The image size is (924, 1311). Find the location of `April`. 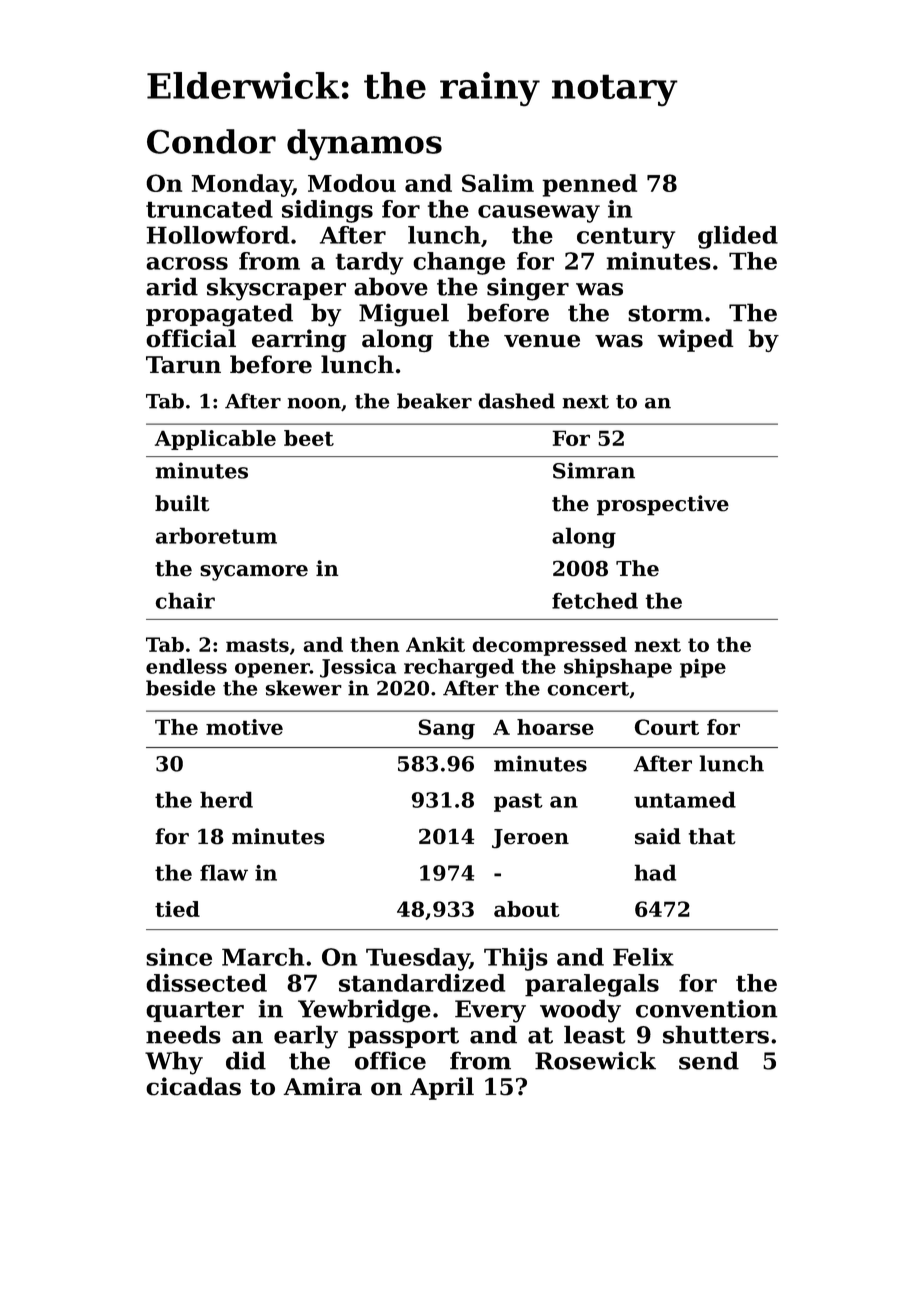

April is located at coordinates (442, 1088).
